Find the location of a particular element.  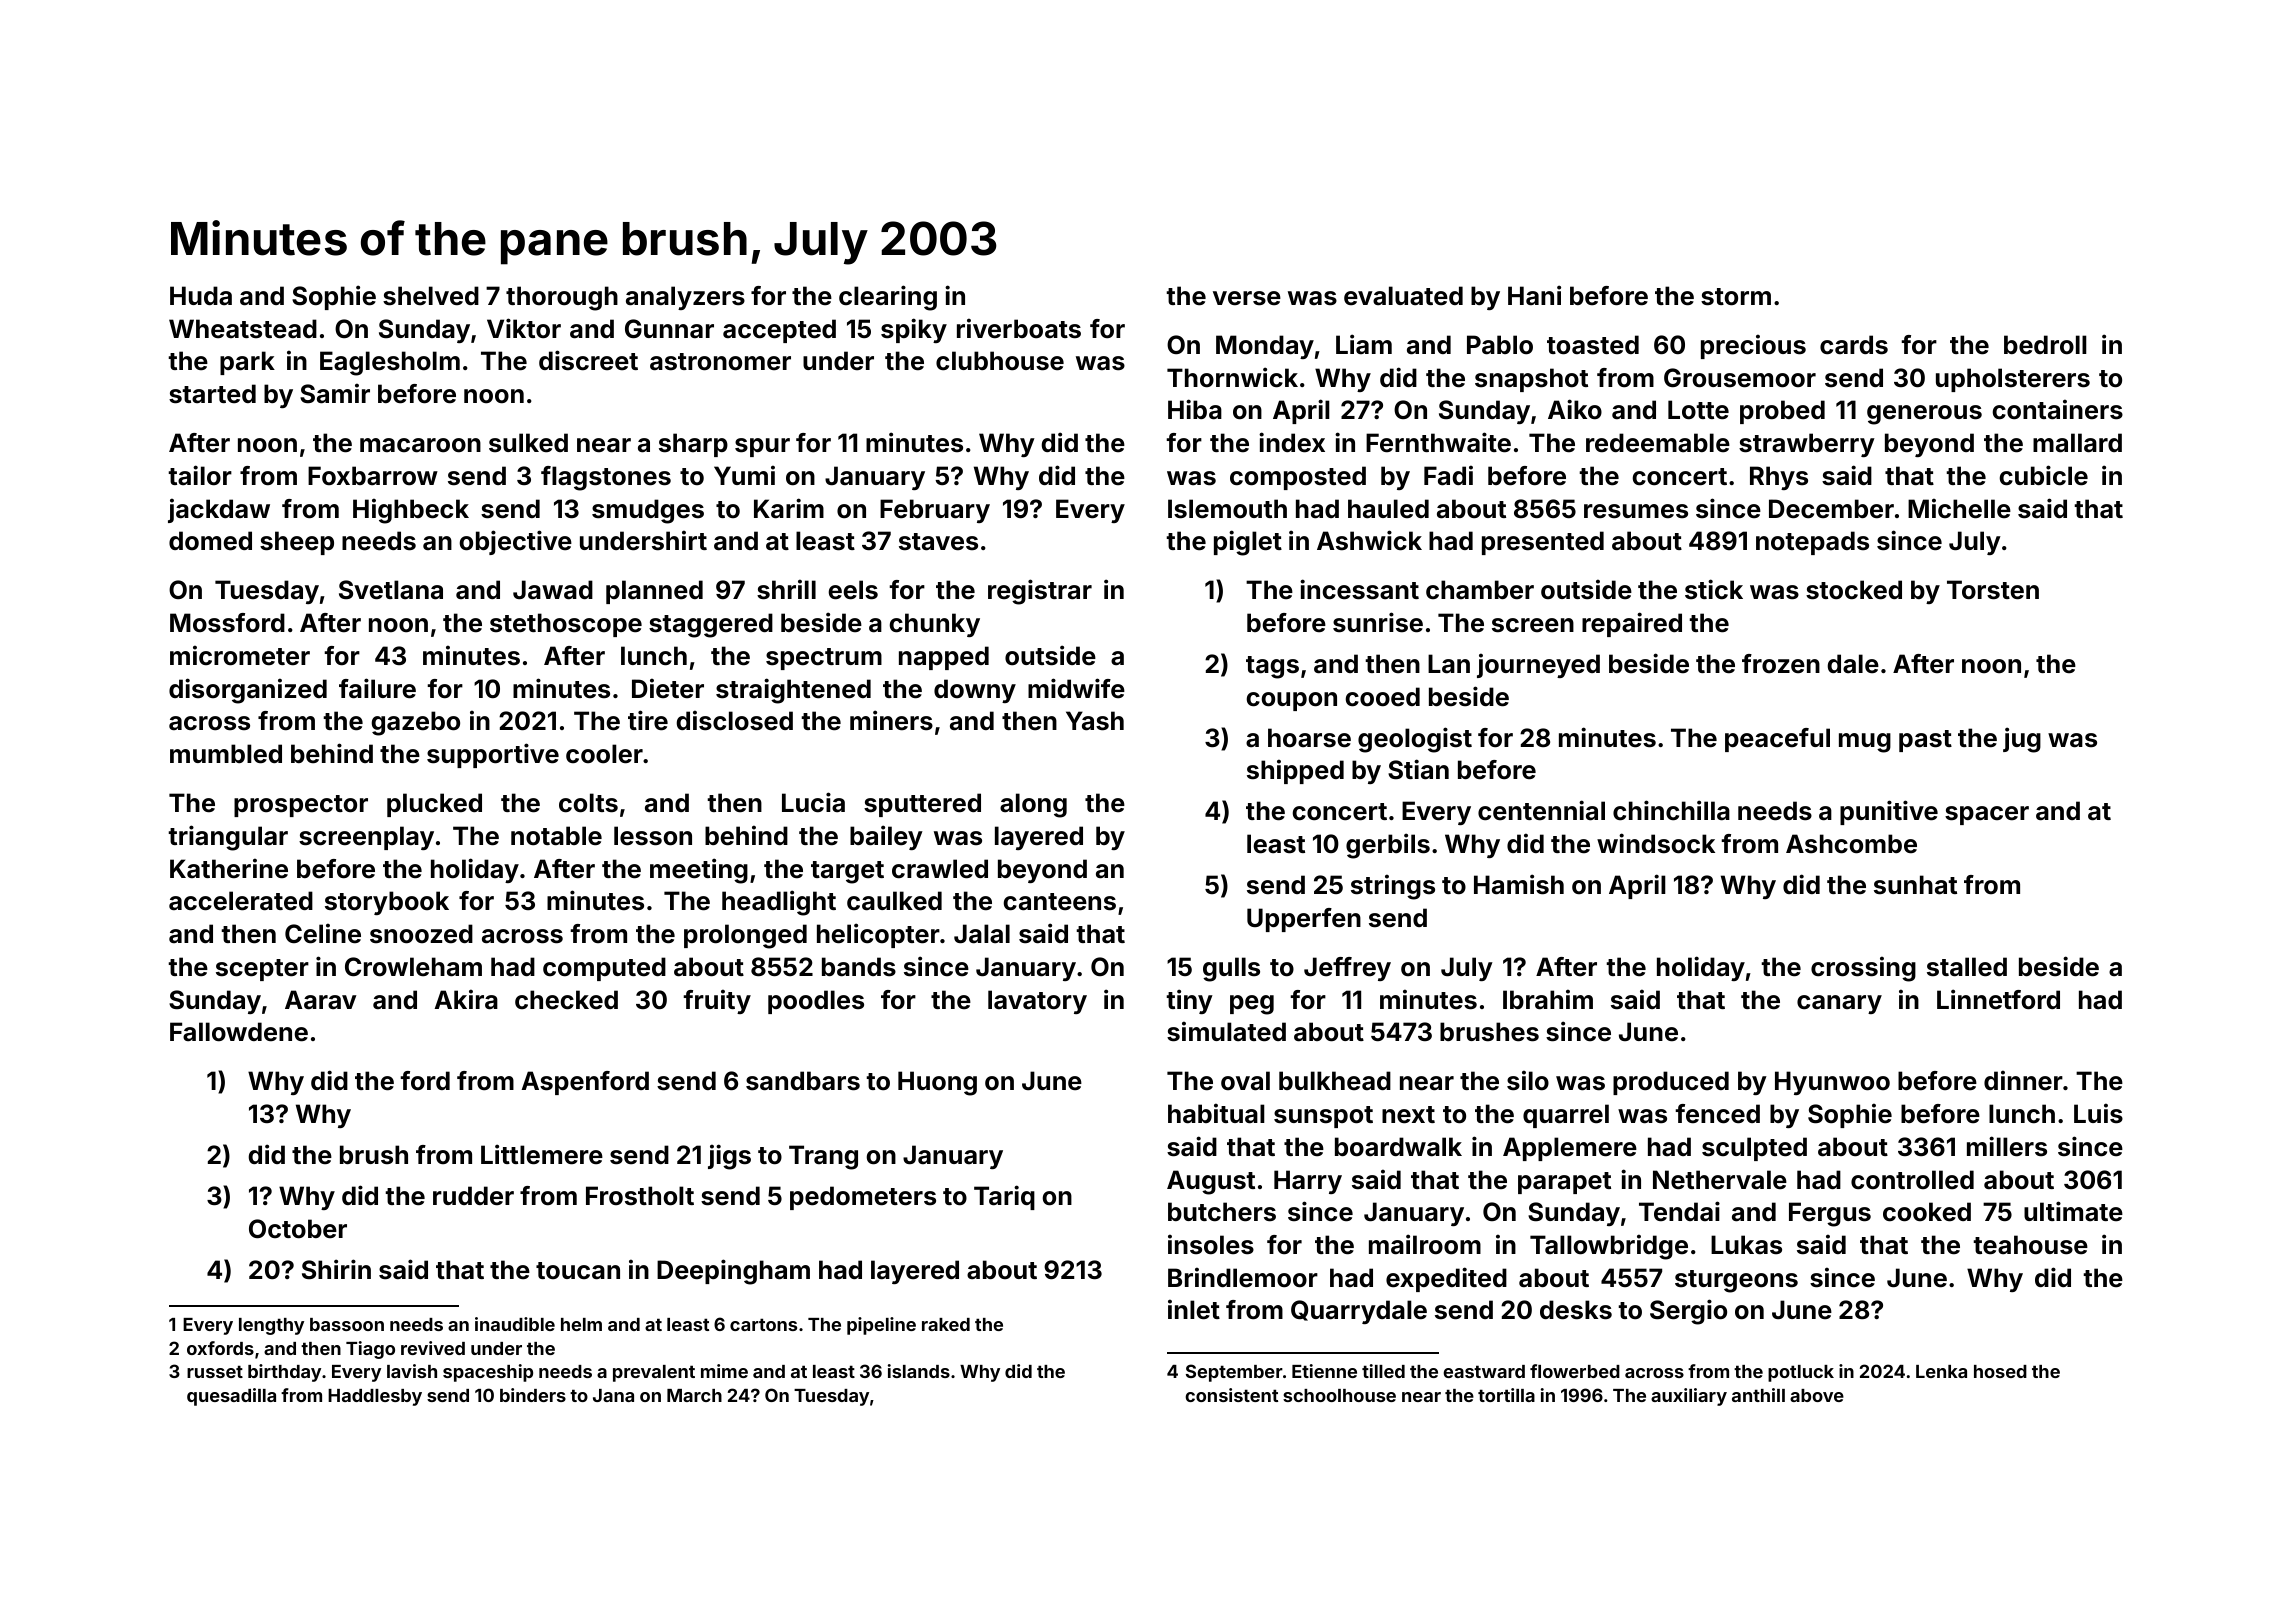

dinner is located at coordinates (2023, 1080).
